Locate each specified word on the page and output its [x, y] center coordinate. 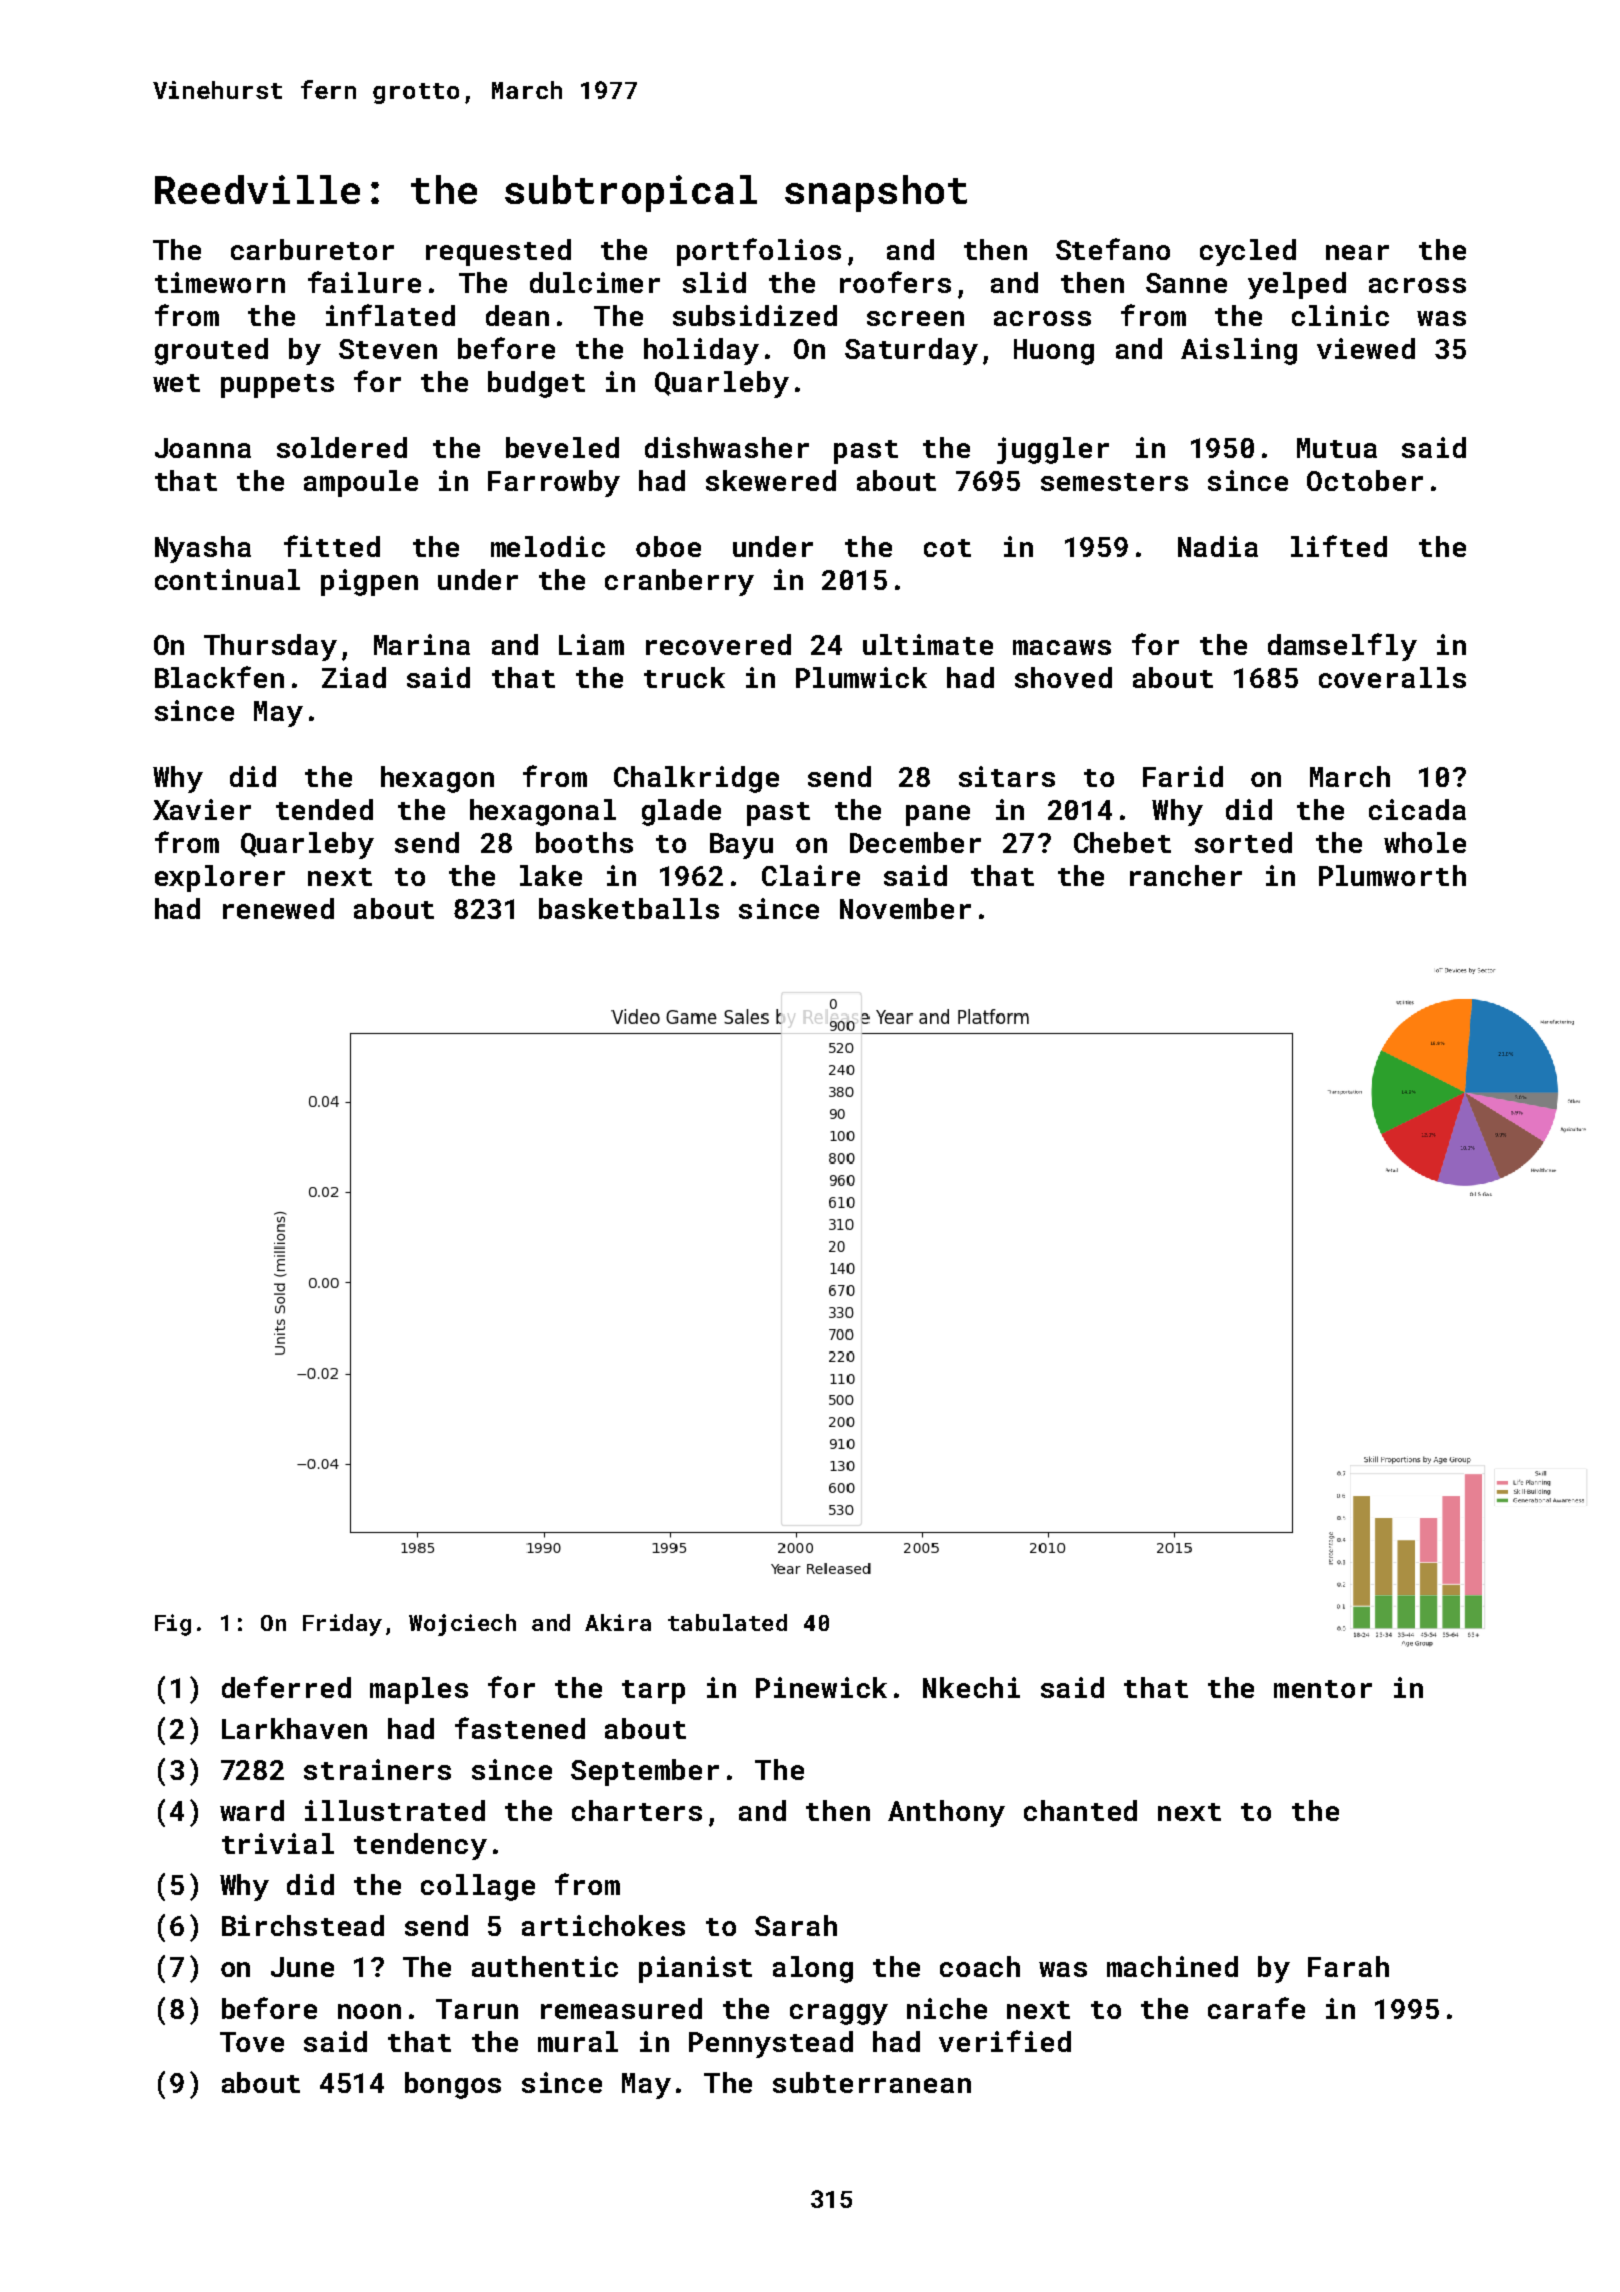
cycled [1248, 252]
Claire [811, 875]
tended [324, 809]
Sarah [796, 1925]
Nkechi [971, 1687]
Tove [252, 2042]
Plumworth [1392, 875]
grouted [211, 351]
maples [419, 1690]
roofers [895, 282]
